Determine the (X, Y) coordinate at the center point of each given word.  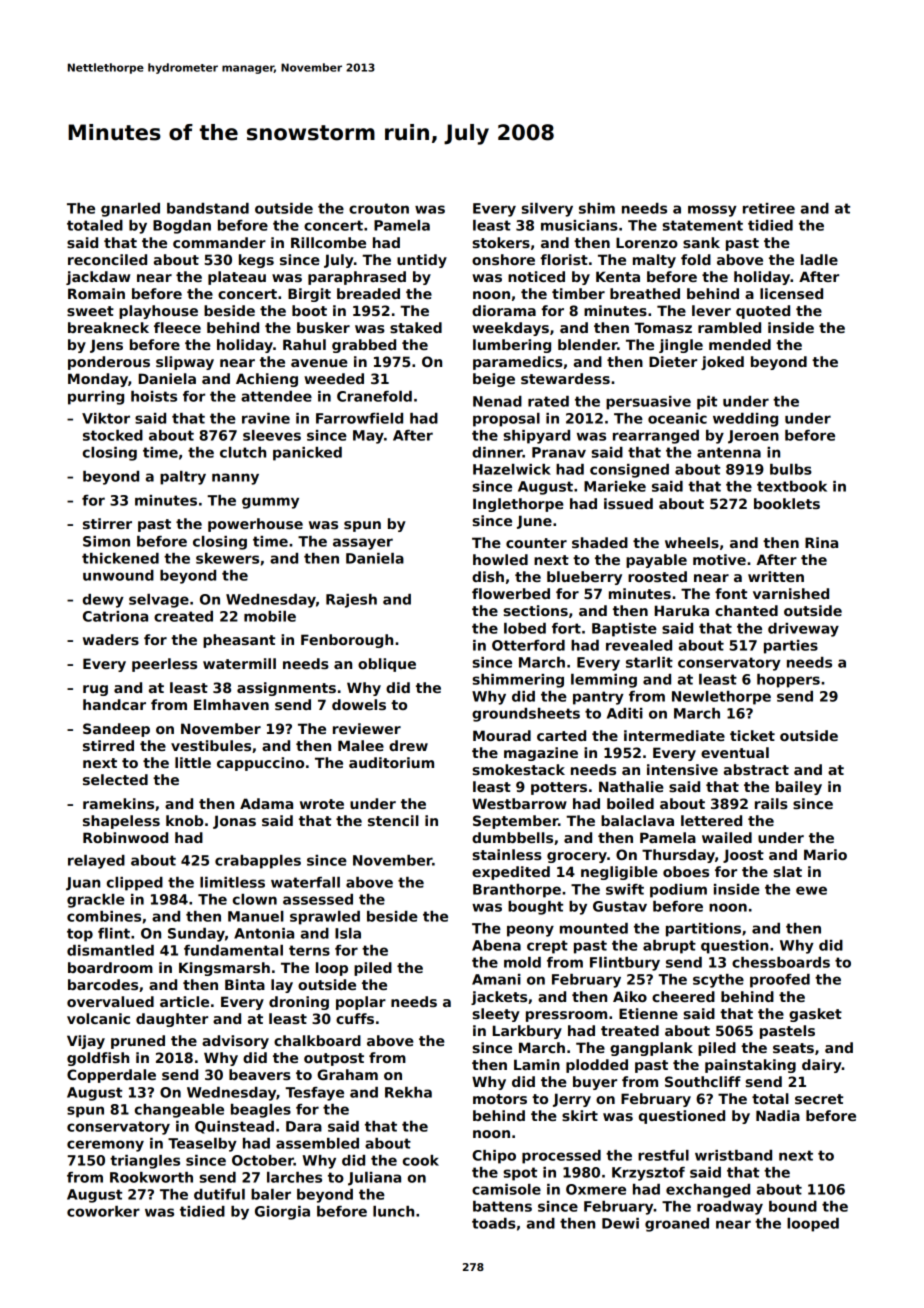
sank (701, 242)
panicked (307, 454)
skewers (227, 558)
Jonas (234, 822)
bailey (799, 788)
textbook (792, 486)
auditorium (391, 762)
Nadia (778, 1115)
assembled (317, 1143)
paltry (183, 478)
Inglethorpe (518, 505)
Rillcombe (328, 242)
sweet (90, 311)
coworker (103, 1211)
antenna (729, 452)
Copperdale (111, 1076)
